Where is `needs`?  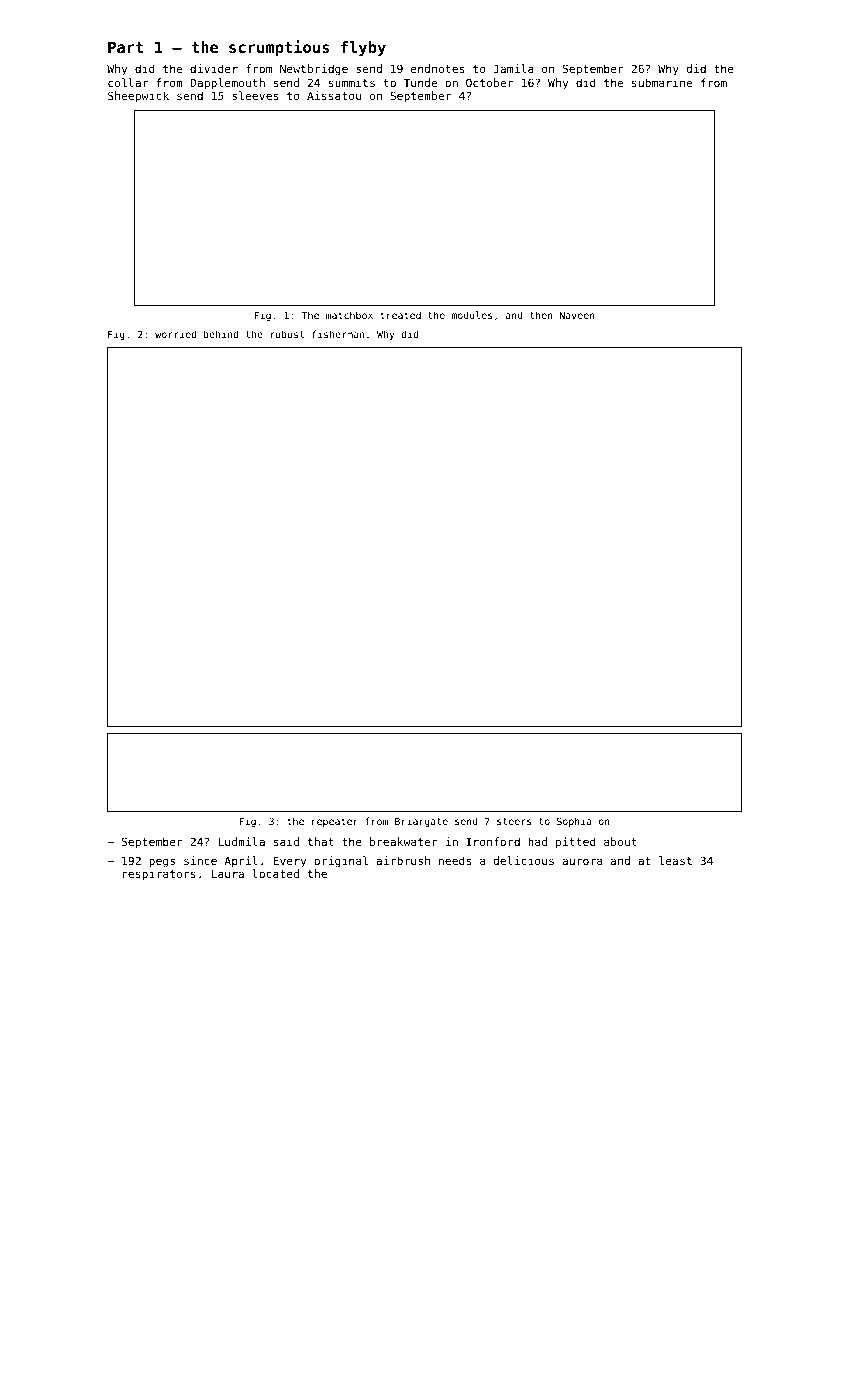
needs is located at coordinates (455, 860).
